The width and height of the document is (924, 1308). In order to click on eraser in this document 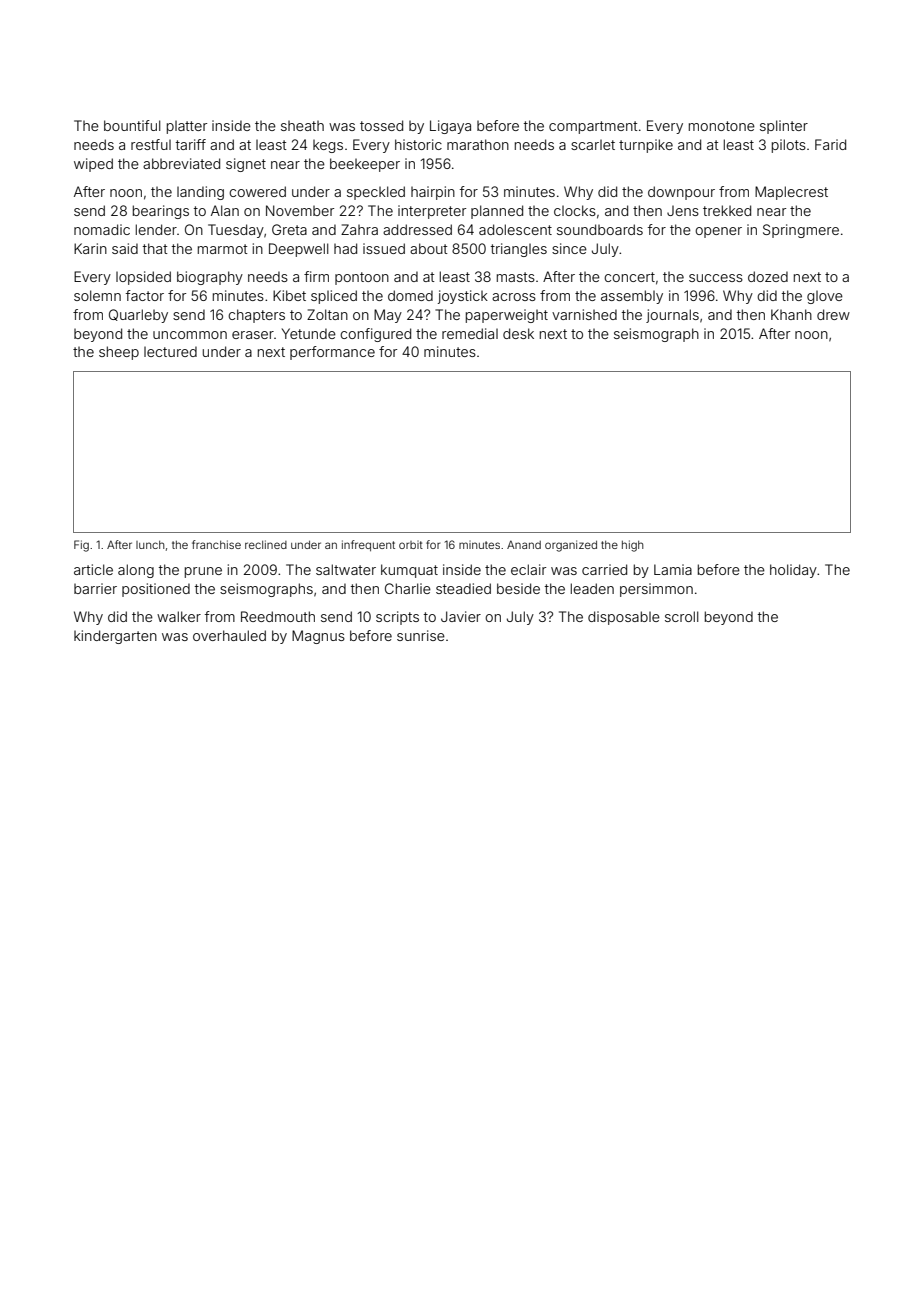, I will do `click(253, 335)`.
